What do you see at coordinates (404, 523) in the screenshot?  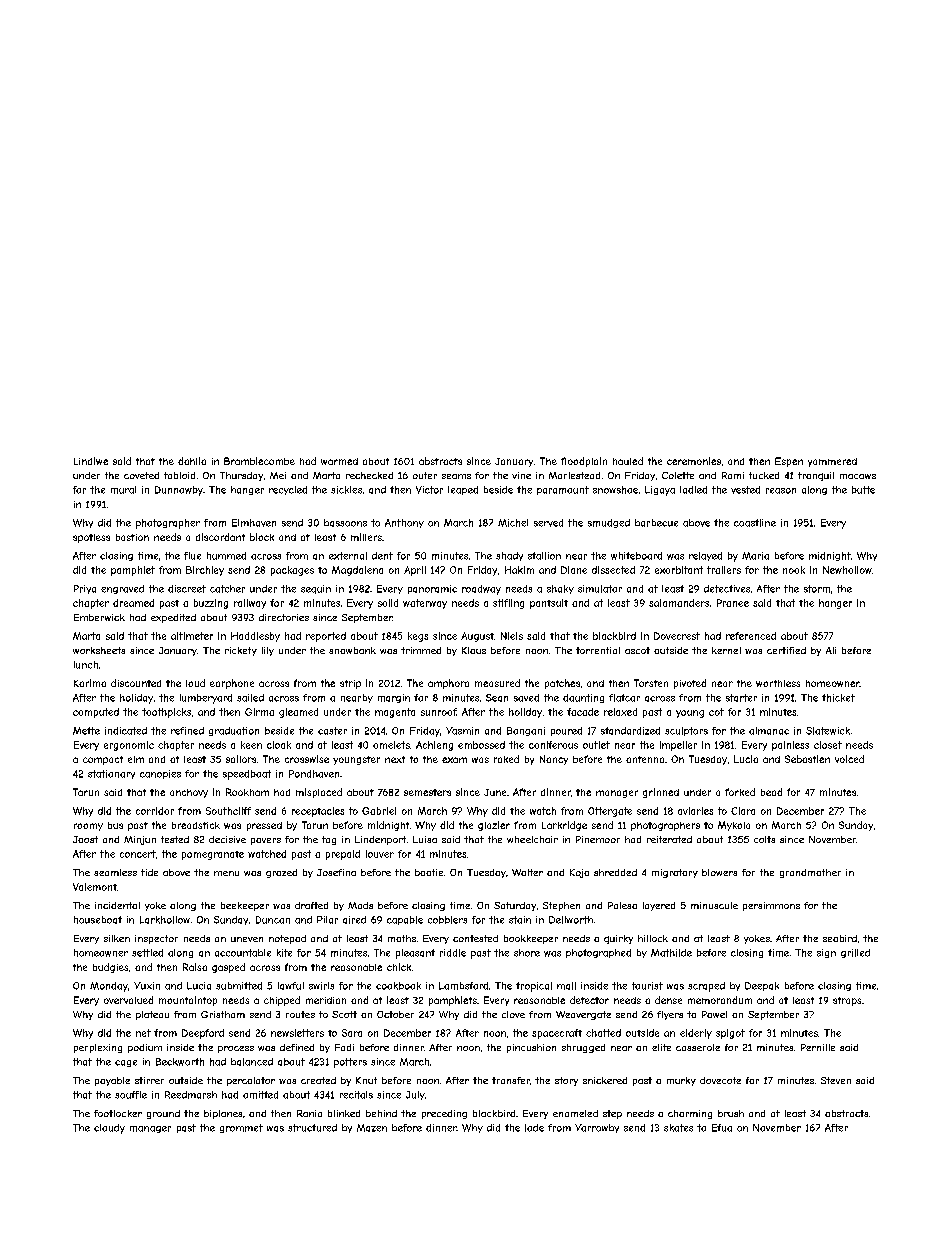 I see `Anthony` at bounding box center [404, 523].
